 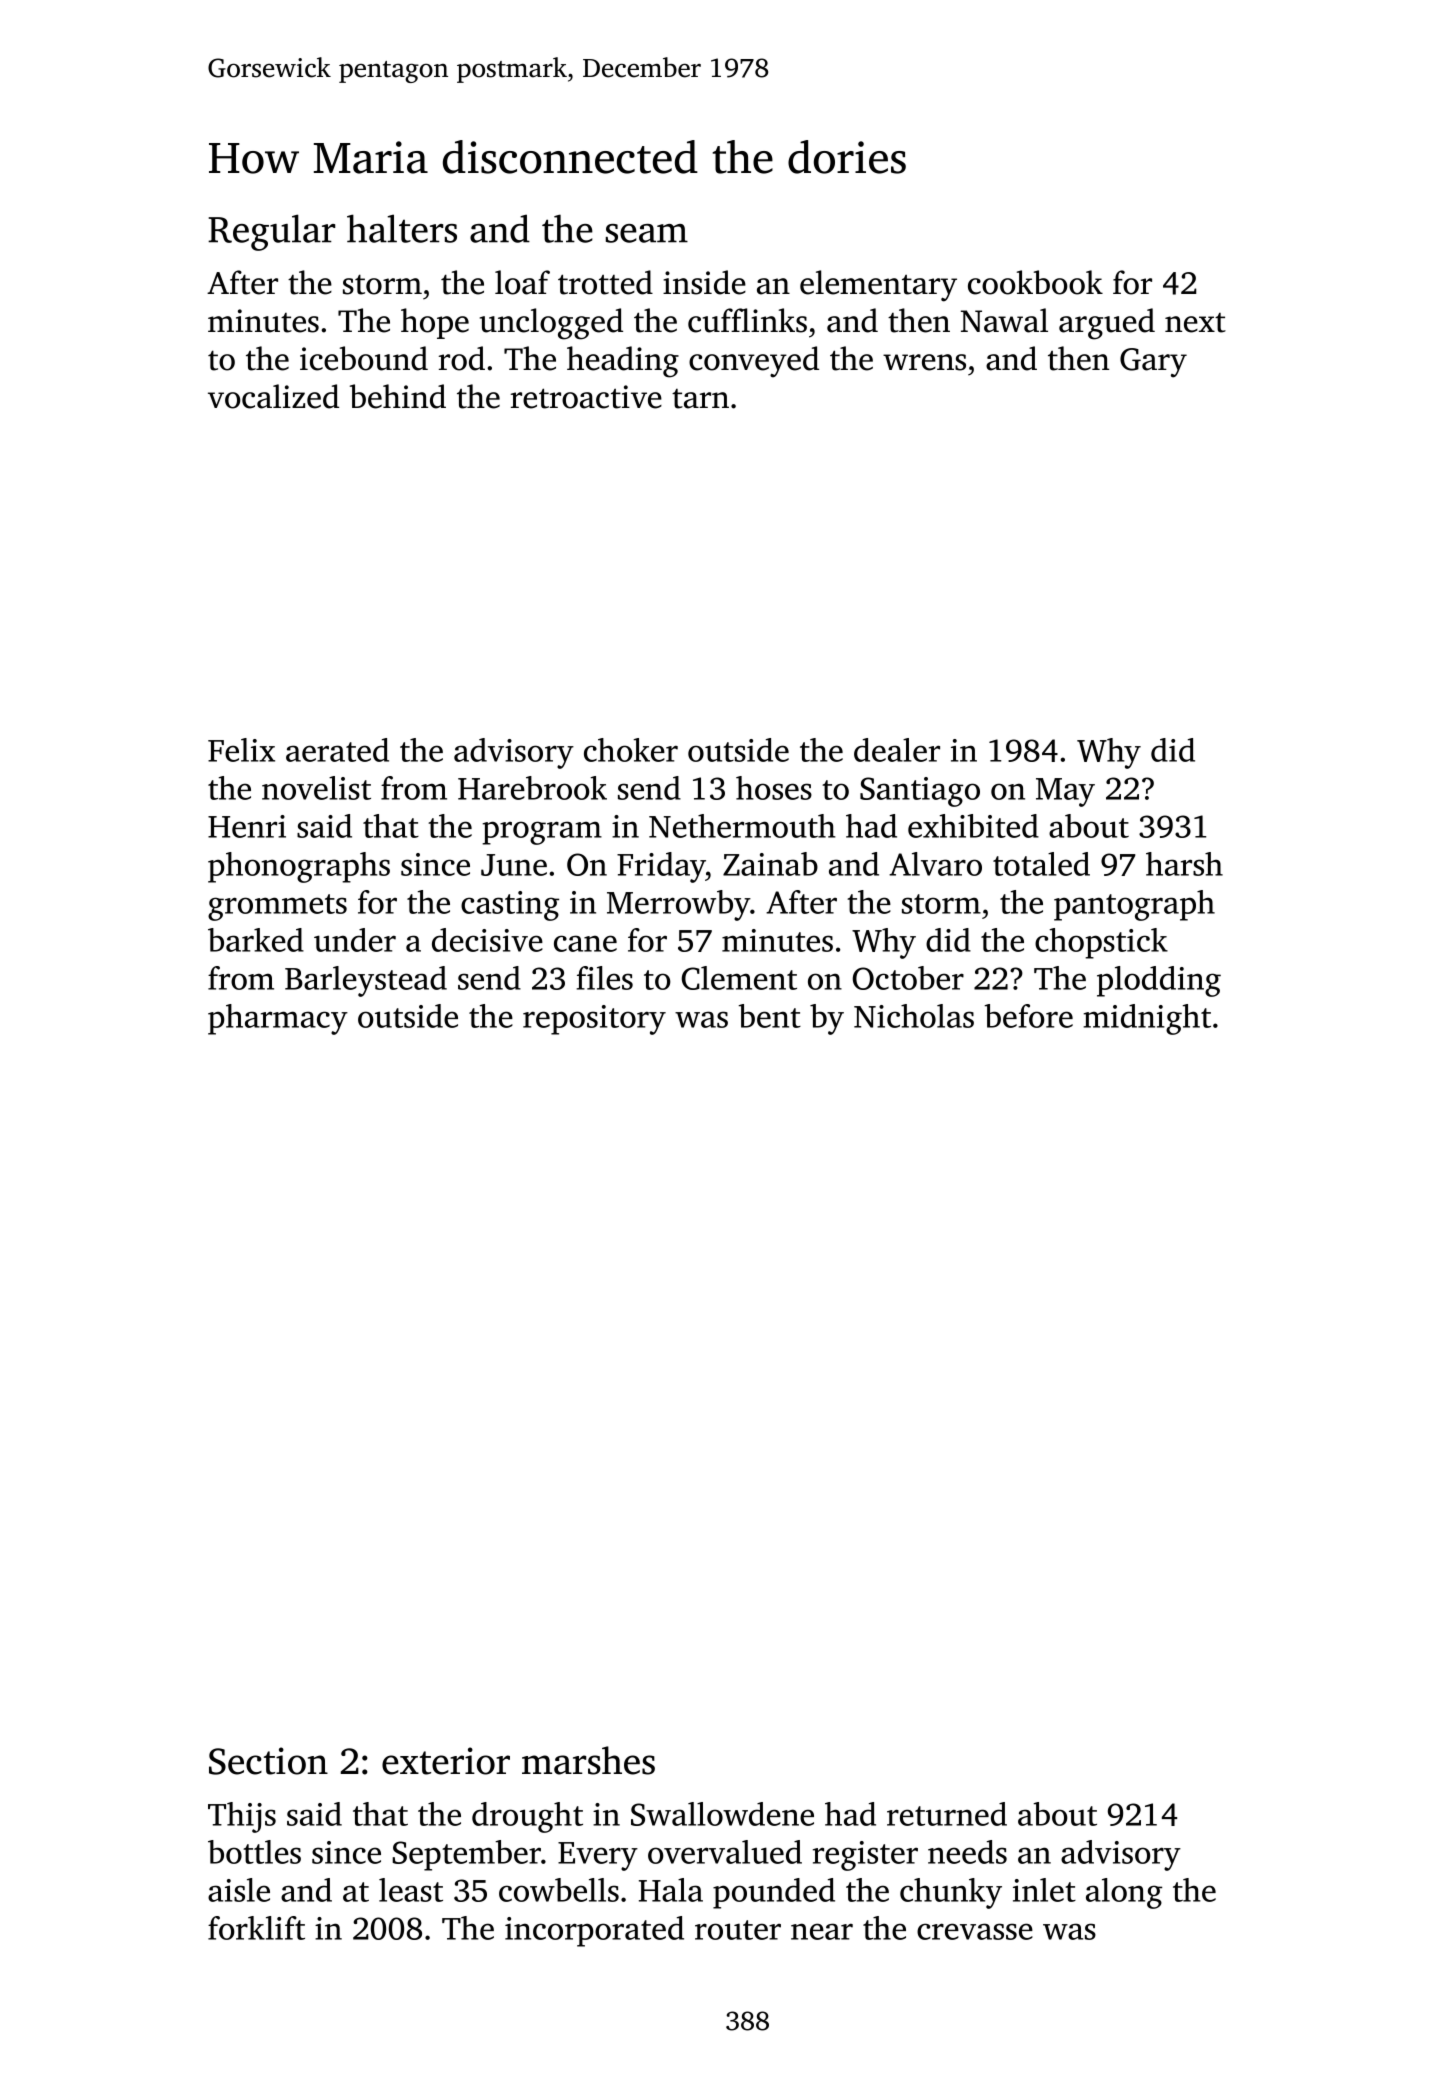 I want to click on exterior, so click(x=446, y=1761).
